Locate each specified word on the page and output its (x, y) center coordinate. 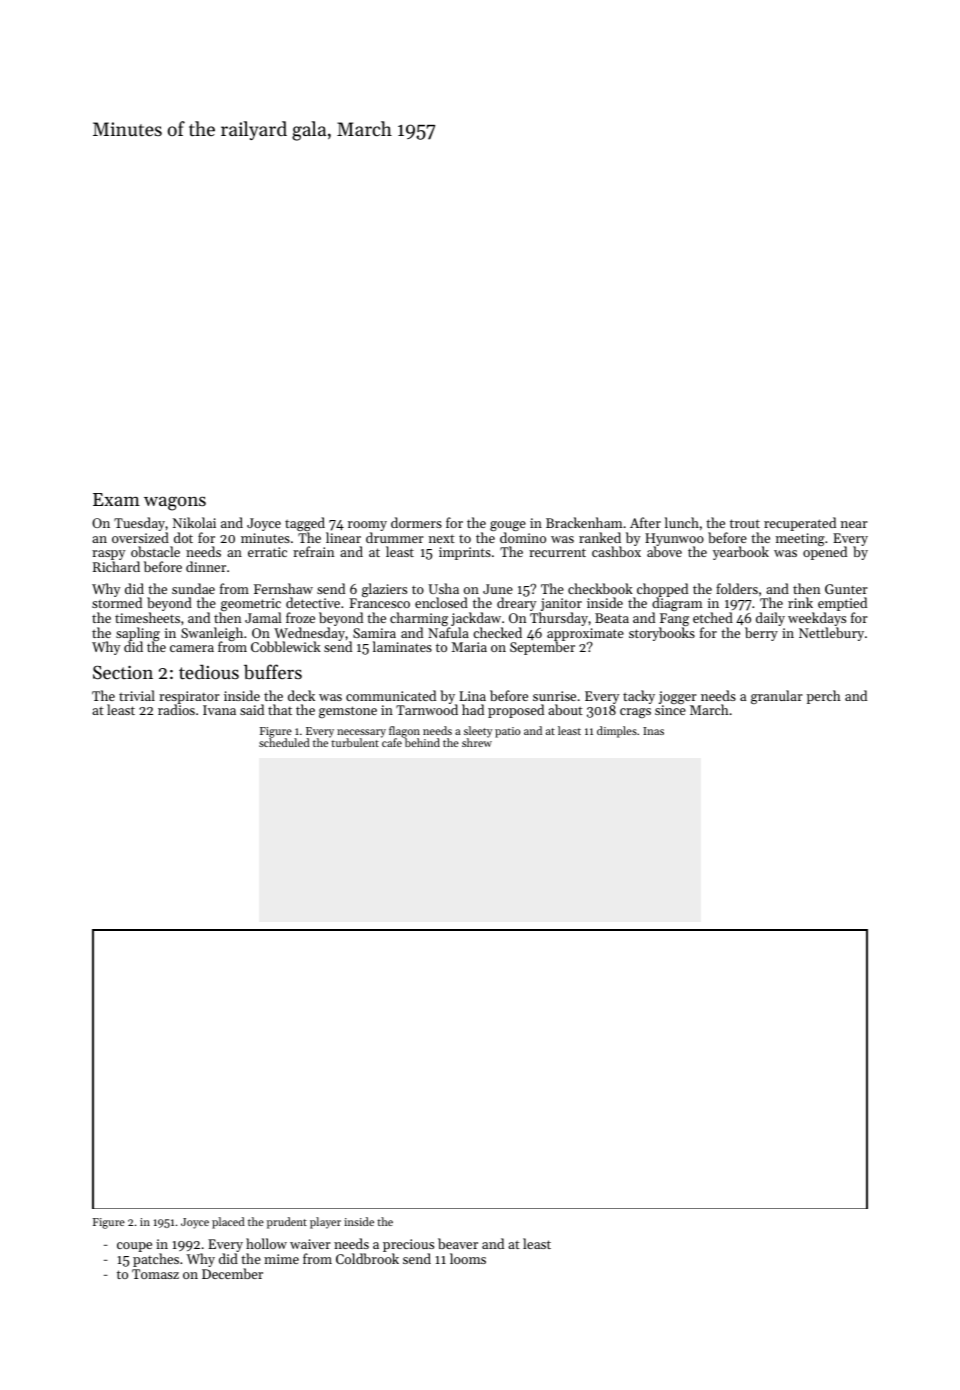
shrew (477, 742)
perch (824, 697)
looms (468, 1258)
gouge (508, 526)
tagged (305, 524)
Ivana (219, 710)
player (325, 1223)
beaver (458, 1243)
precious (408, 1245)
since (670, 710)
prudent (287, 1223)
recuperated (800, 524)
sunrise (554, 696)
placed (228, 1223)
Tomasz (155, 1274)
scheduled (284, 742)
